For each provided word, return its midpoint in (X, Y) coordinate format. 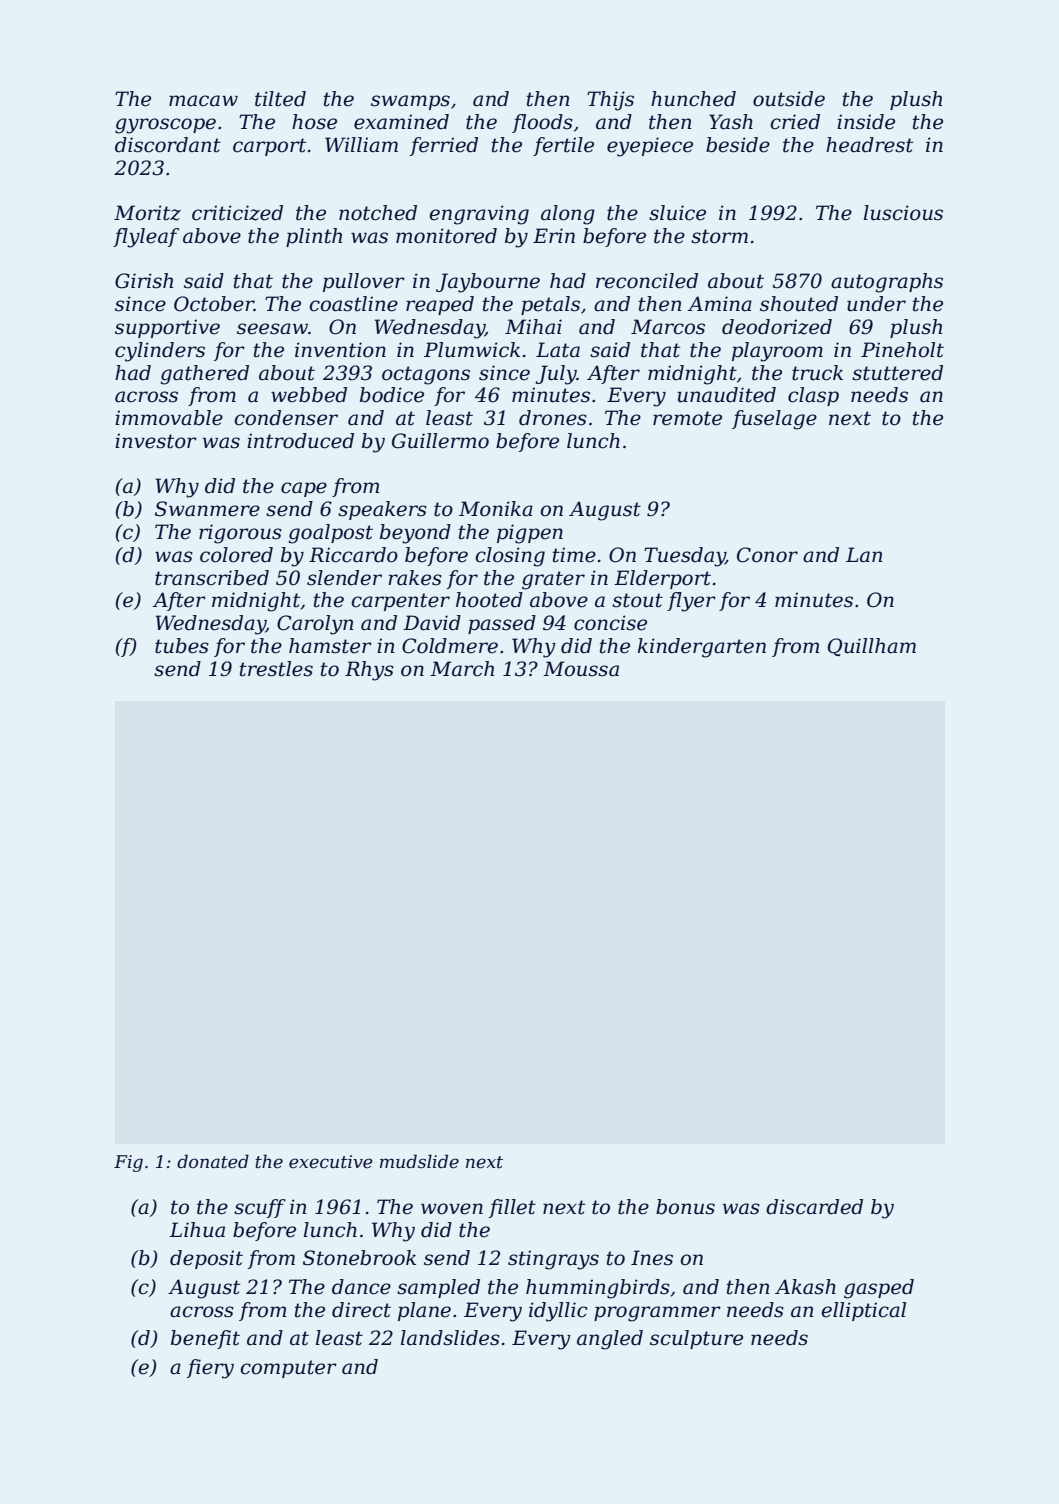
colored (236, 555)
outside (789, 99)
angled (610, 1340)
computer (288, 1369)
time (574, 555)
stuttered (897, 373)
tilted (280, 99)
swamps (410, 102)
